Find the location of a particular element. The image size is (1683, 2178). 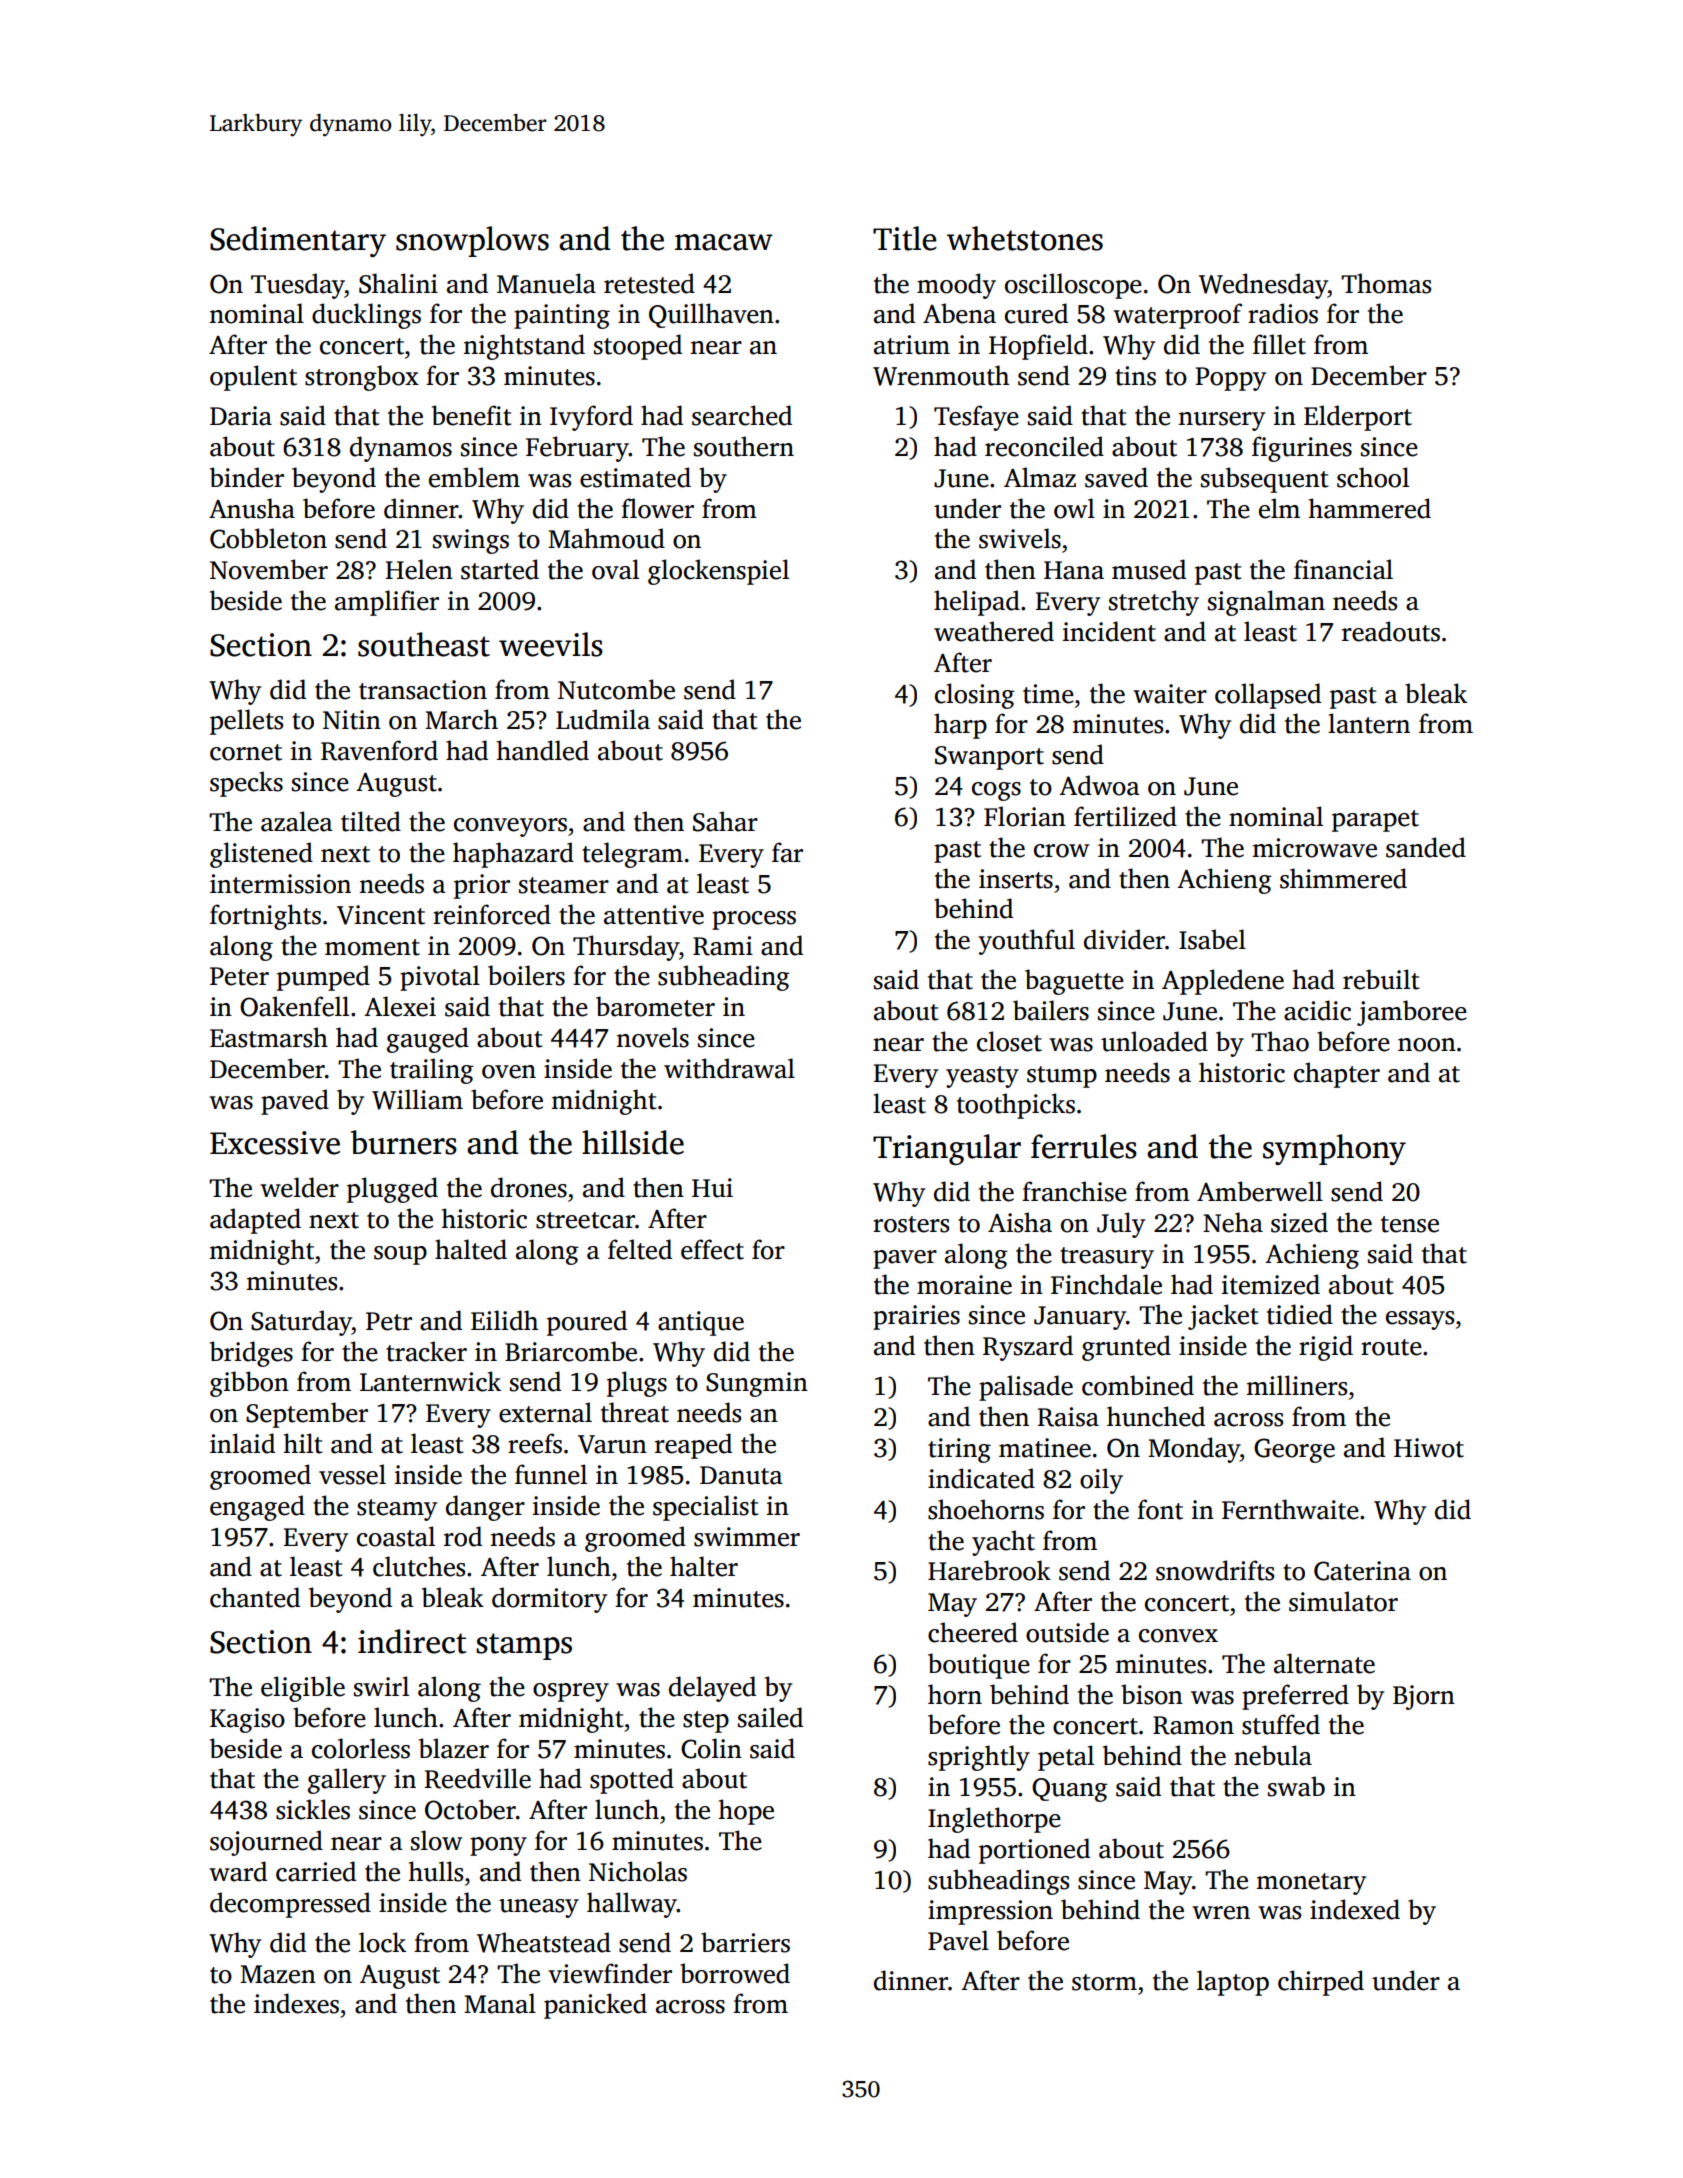

Title is located at coordinates (905, 238).
